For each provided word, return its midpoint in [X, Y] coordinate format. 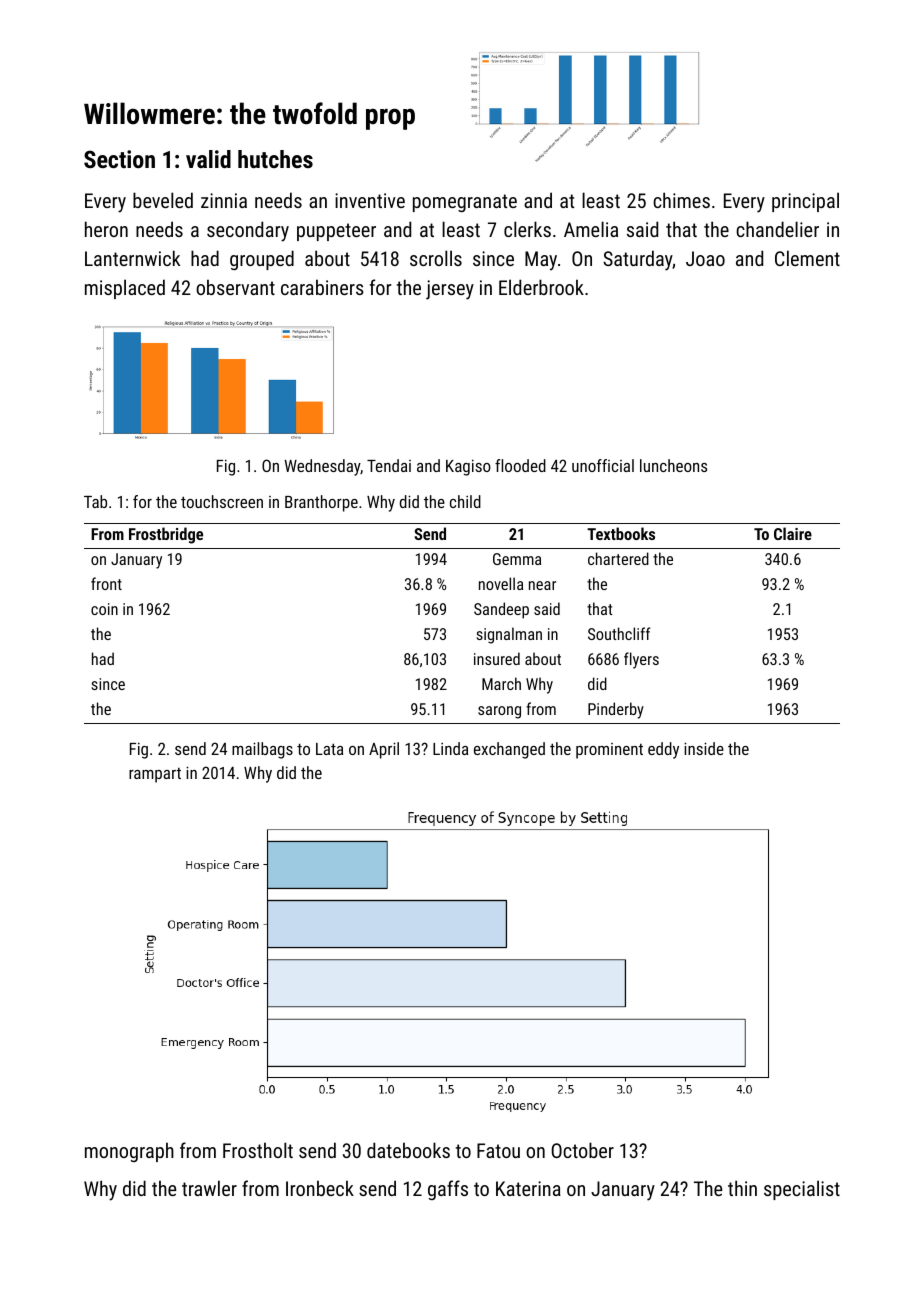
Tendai [389, 465]
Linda [450, 748]
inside [704, 748]
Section [119, 159]
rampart [155, 775]
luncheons [673, 465]
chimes [681, 200]
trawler [209, 1188]
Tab [95, 501]
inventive [370, 200]
